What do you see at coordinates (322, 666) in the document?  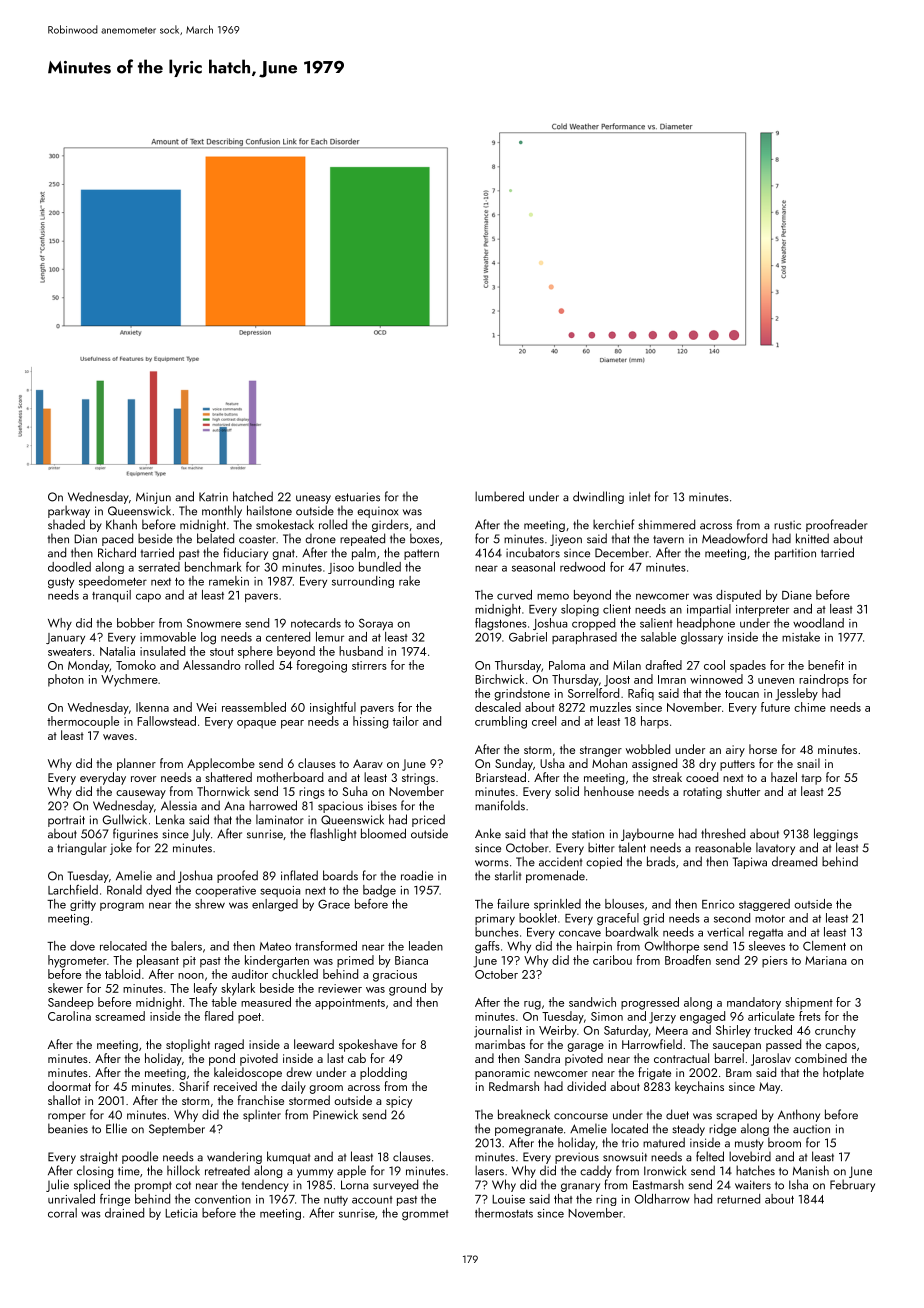 I see `foregoing` at bounding box center [322, 666].
